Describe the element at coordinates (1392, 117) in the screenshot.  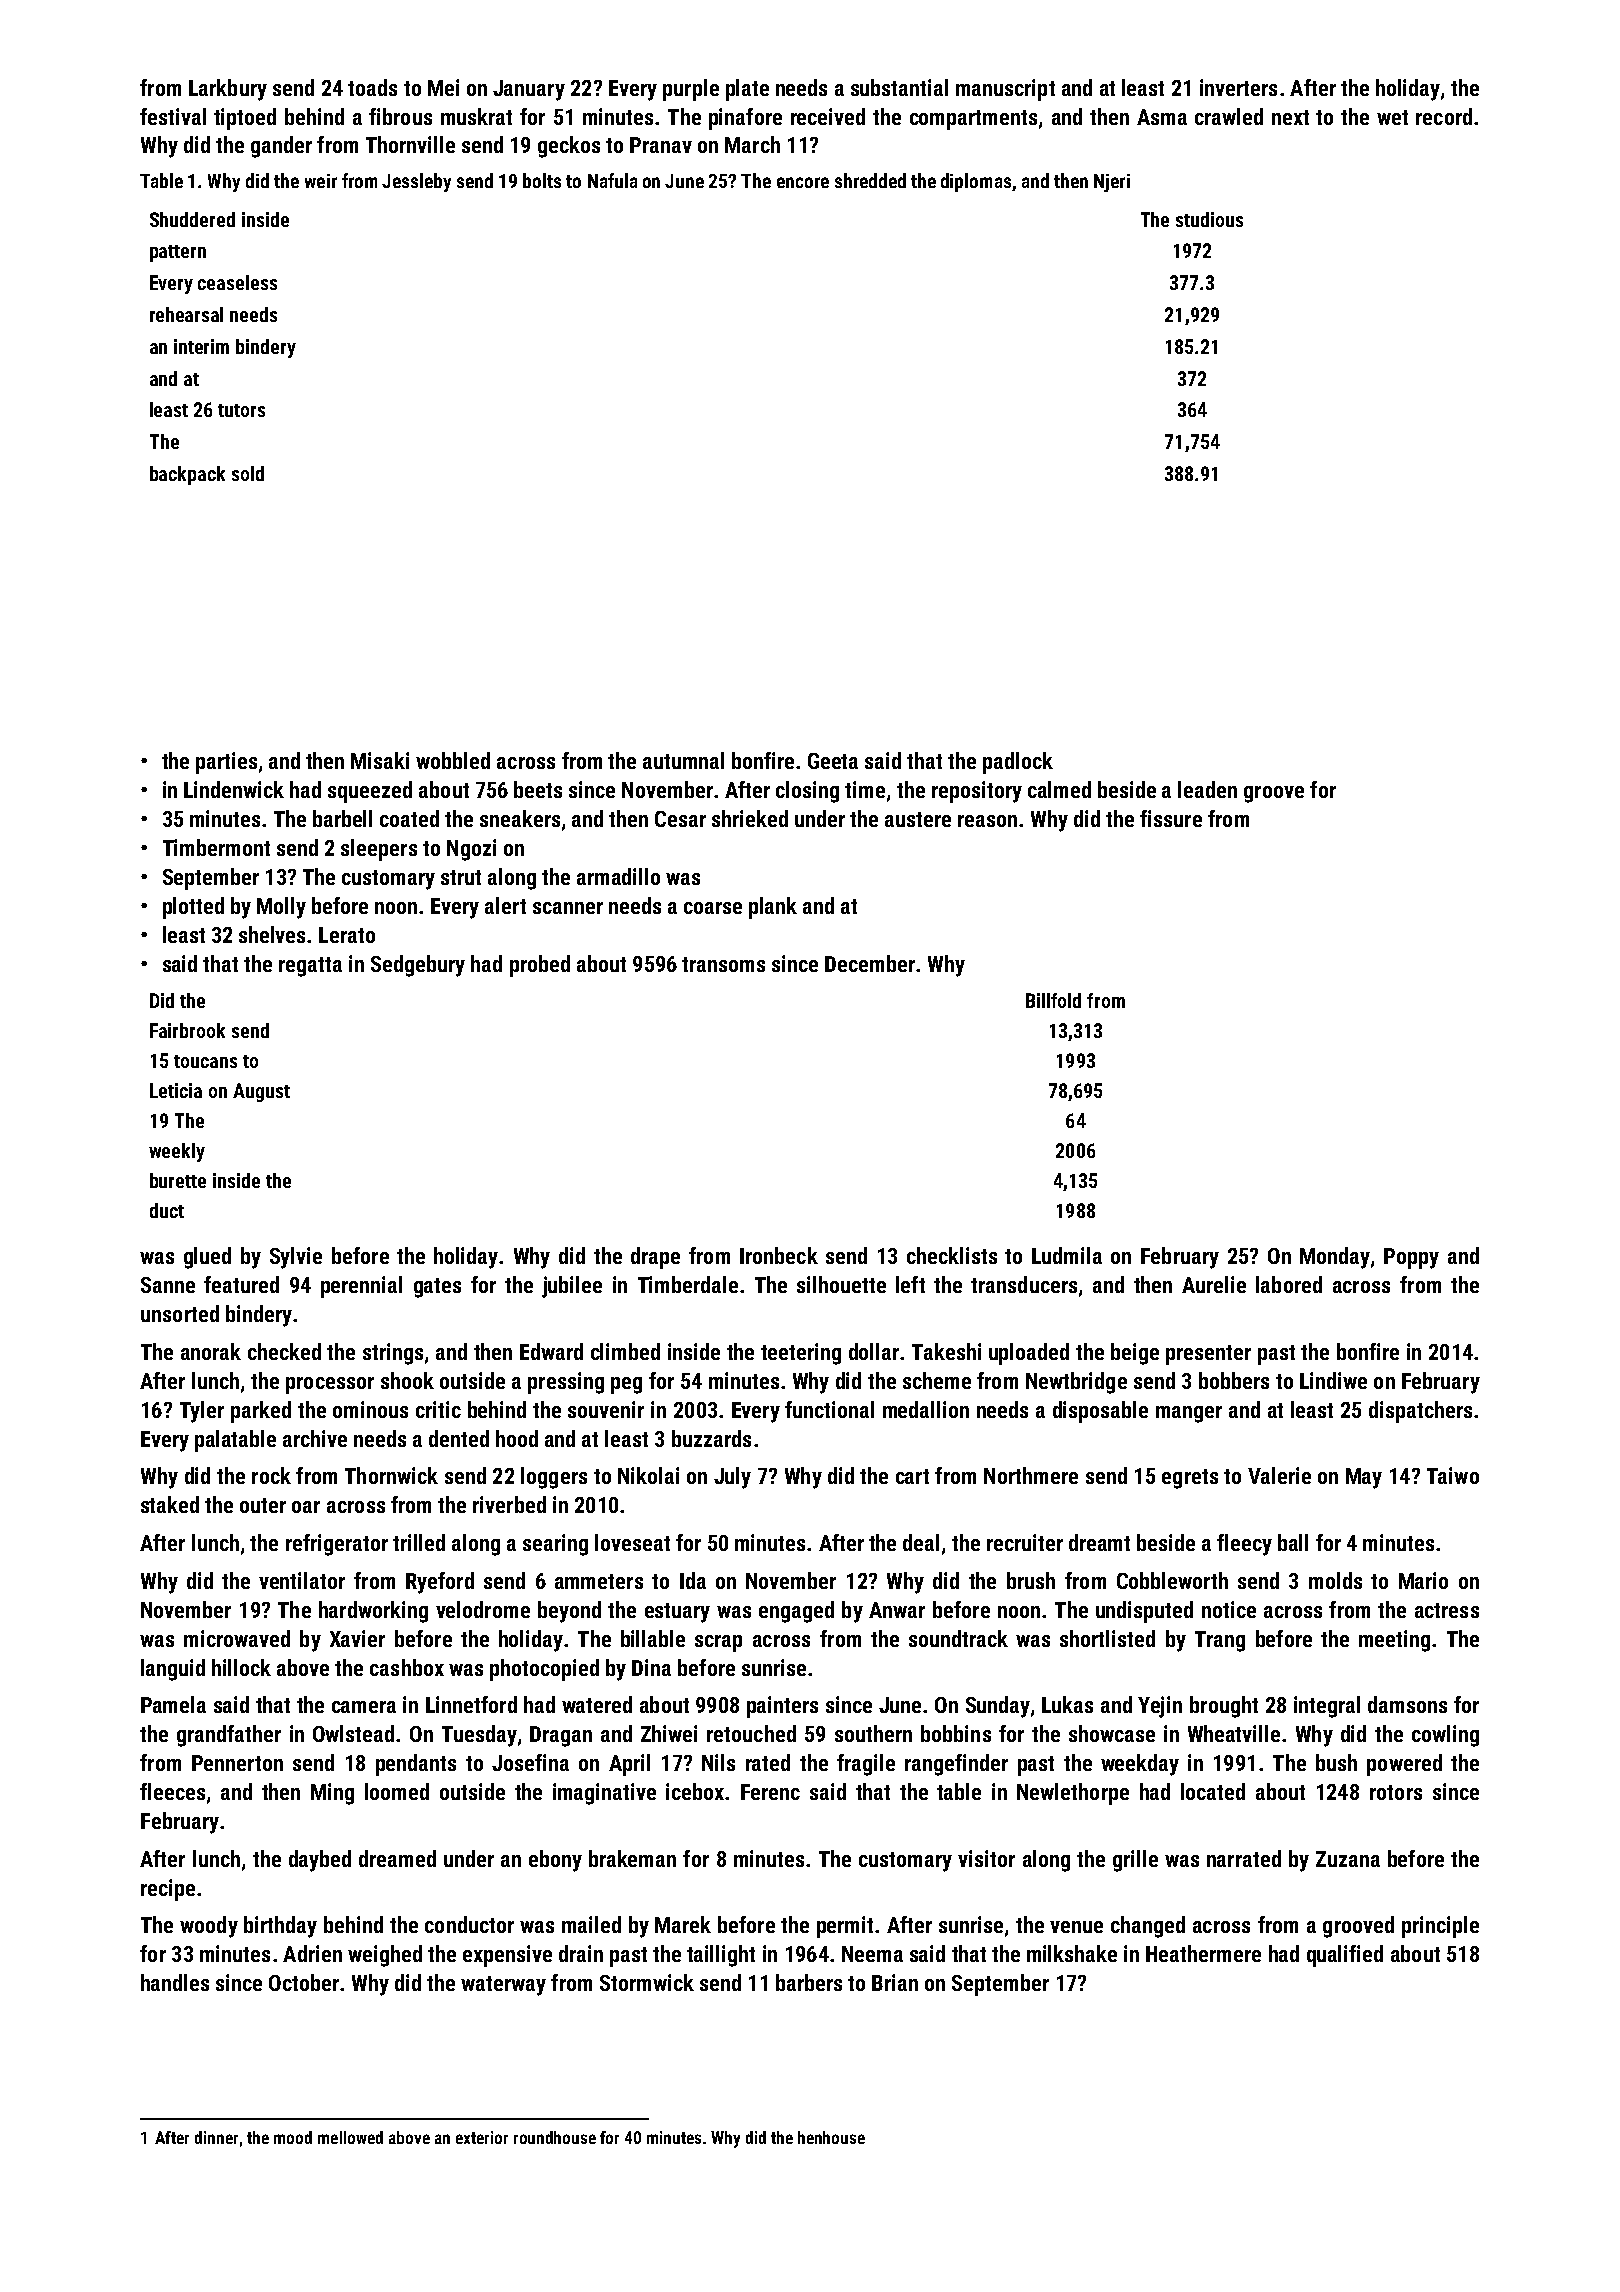
I see `wet` at that location.
